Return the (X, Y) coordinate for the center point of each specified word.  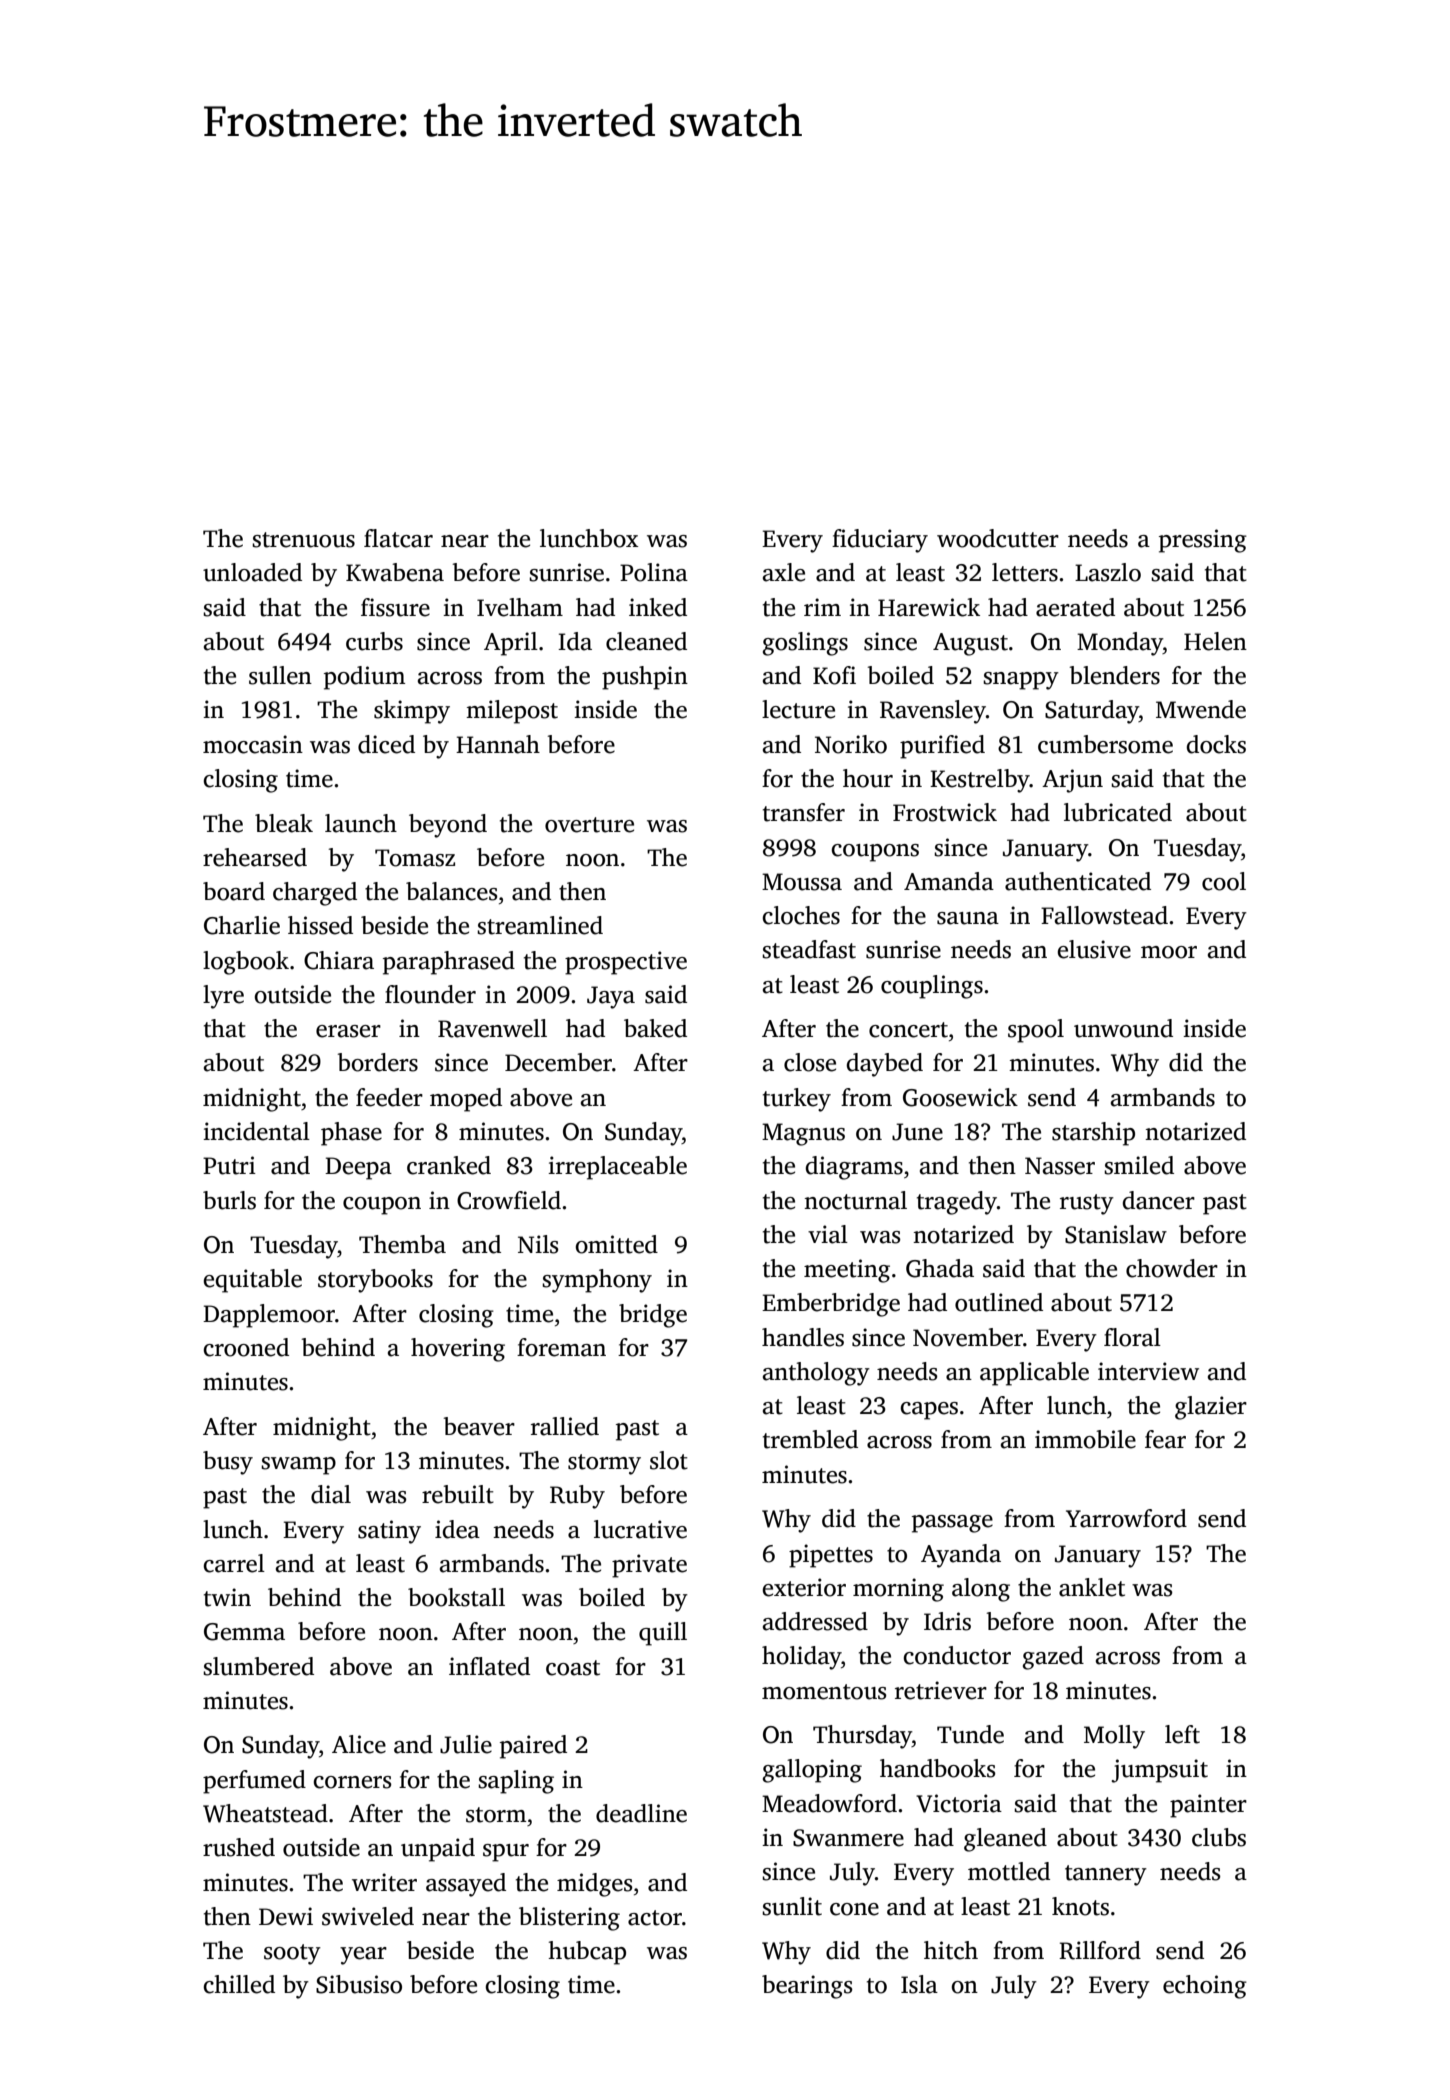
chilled (239, 1984)
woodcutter (998, 538)
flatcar (398, 538)
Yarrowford (1126, 1518)
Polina (654, 572)
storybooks (375, 1281)
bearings (807, 1987)
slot (669, 1460)
